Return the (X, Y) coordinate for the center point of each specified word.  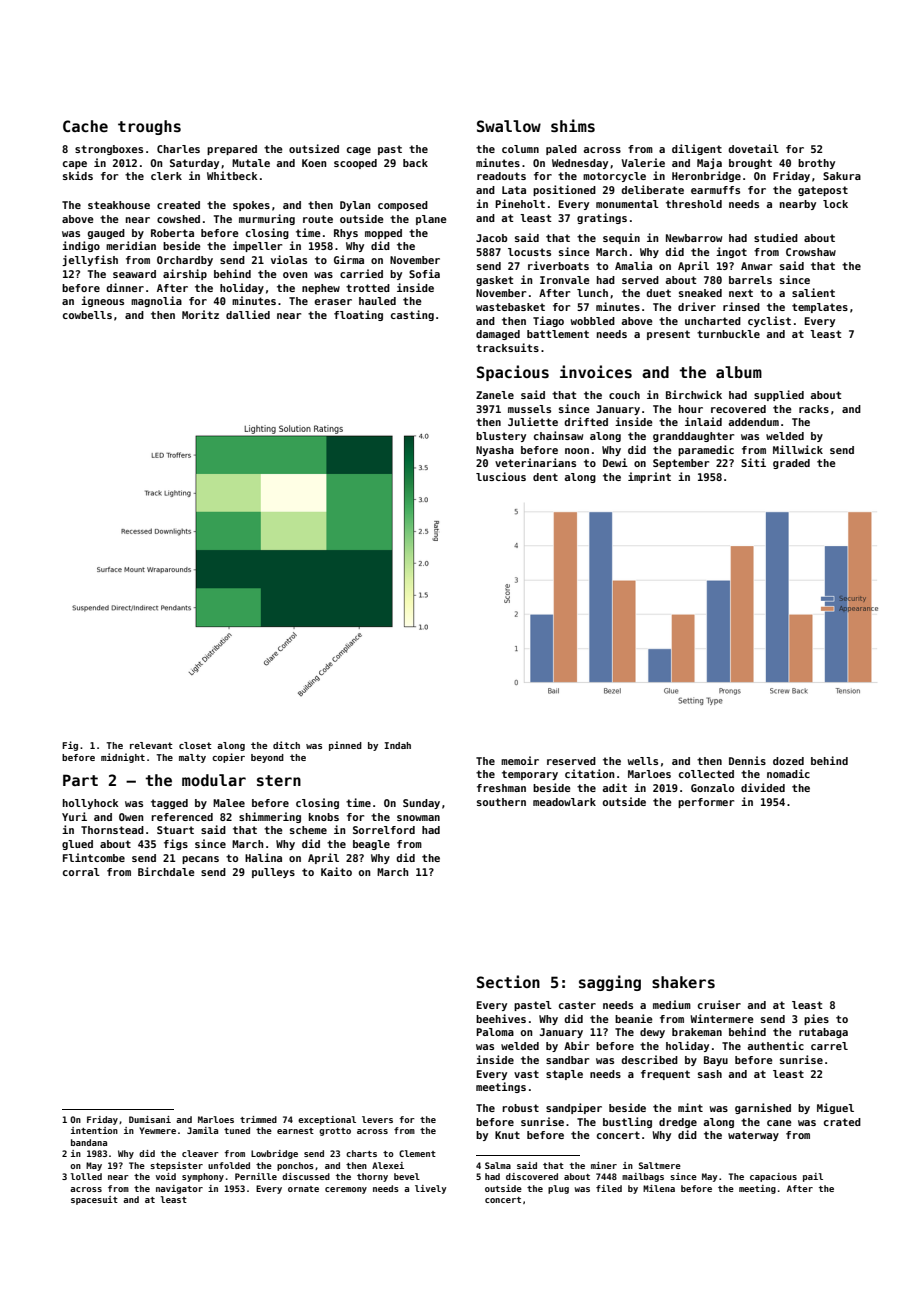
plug (558, 1189)
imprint (649, 477)
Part (80, 780)
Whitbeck (232, 175)
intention (94, 1130)
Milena (659, 1188)
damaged (498, 335)
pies (816, 1019)
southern (501, 802)
